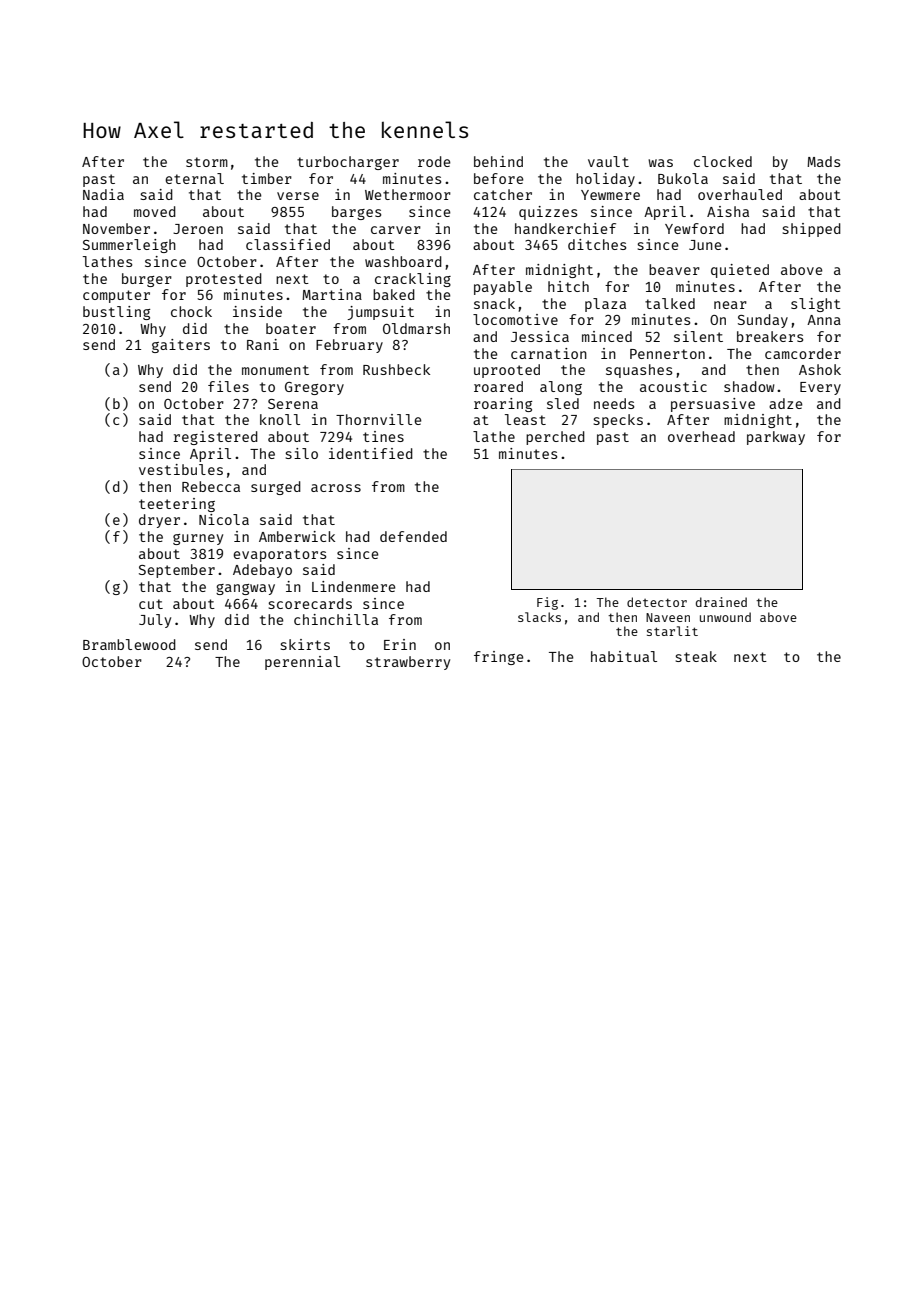  Describe the element at coordinates (408, 663) in the screenshot. I see `strawberry` at that location.
